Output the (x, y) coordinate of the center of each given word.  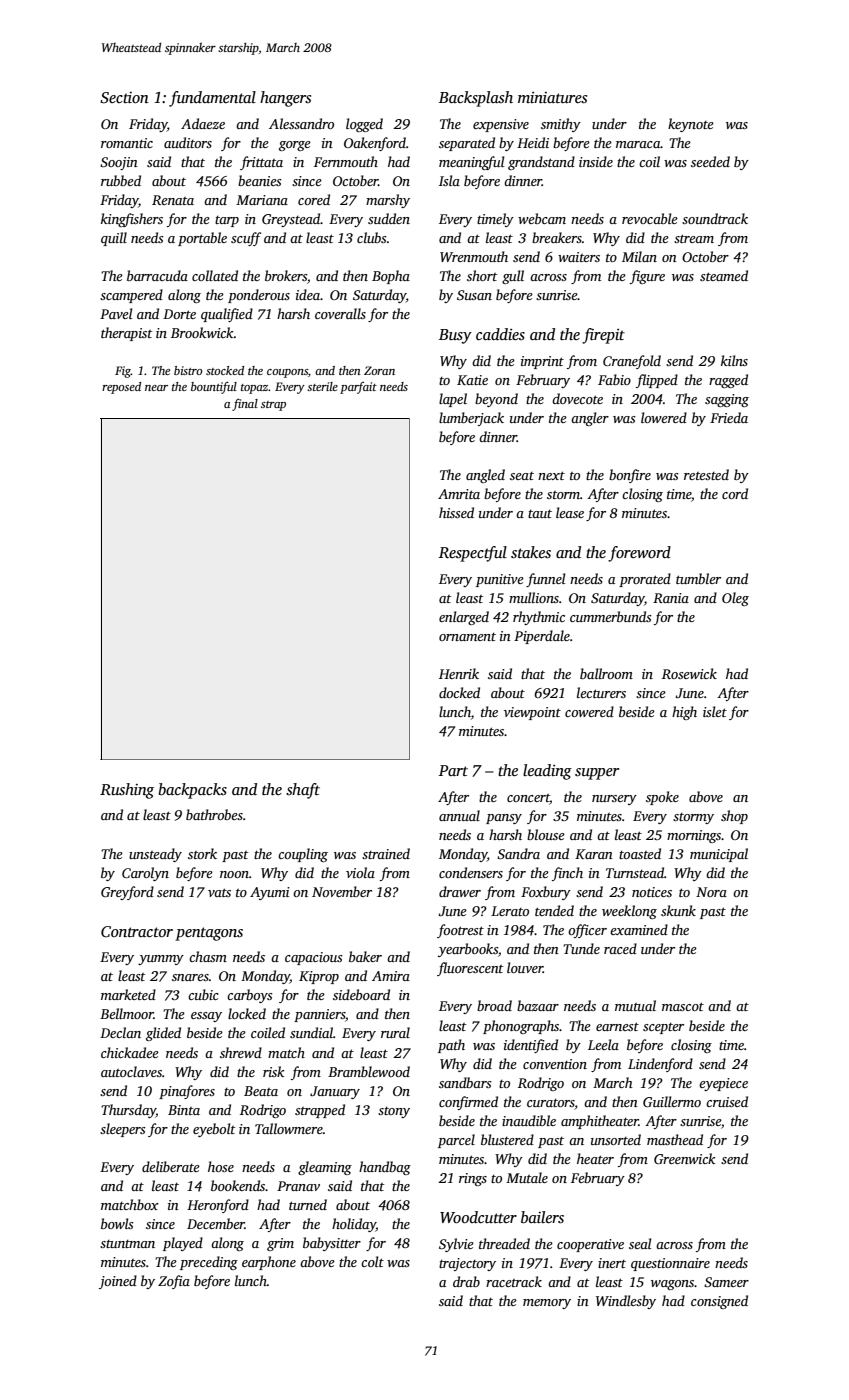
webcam (542, 218)
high (684, 713)
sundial (311, 1032)
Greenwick (684, 1158)
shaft (303, 791)
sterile (322, 386)
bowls (117, 1223)
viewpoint (532, 713)
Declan (120, 1032)
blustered (507, 1139)
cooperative (590, 1245)
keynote (691, 125)
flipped (657, 381)
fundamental (212, 99)
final (245, 404)
